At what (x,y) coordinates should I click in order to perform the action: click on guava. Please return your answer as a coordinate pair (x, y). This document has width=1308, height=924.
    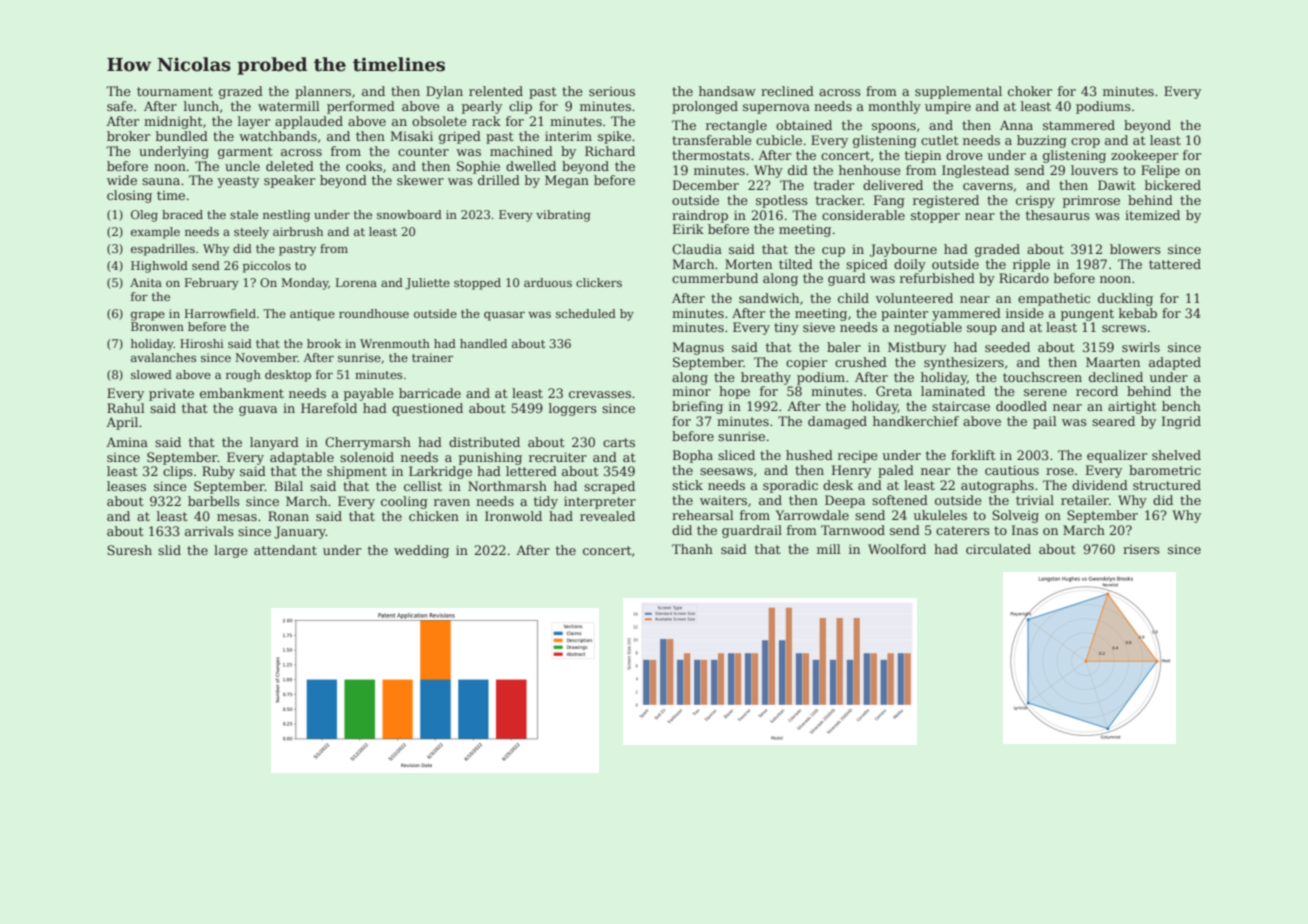
    Looking at the image, I should click on (258, 411).
